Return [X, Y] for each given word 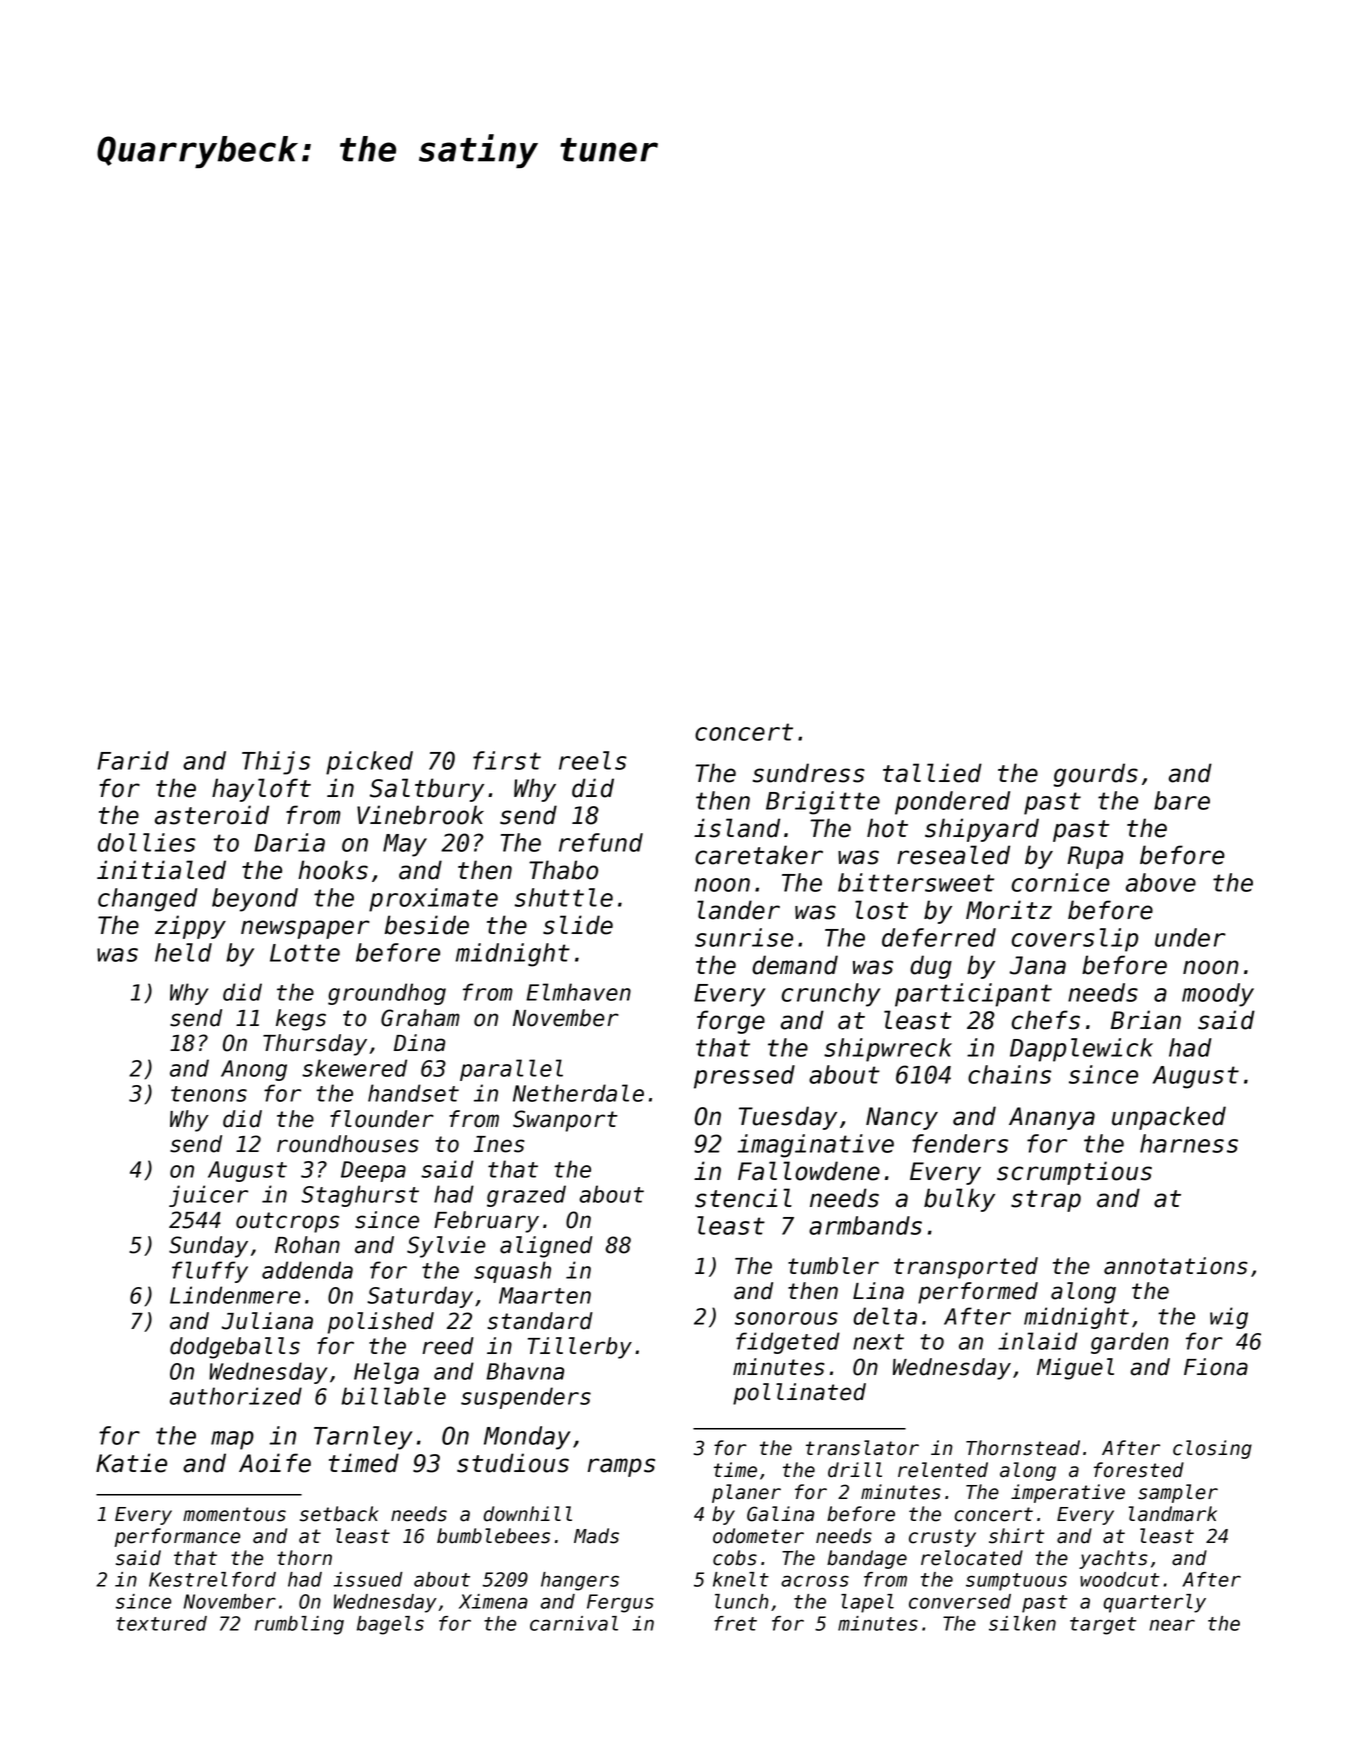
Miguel [1075, 1369]
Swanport [565, 1121]
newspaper [305, 929]
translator [862, 1448]
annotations [1176, 1266]
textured [161, 1623]
